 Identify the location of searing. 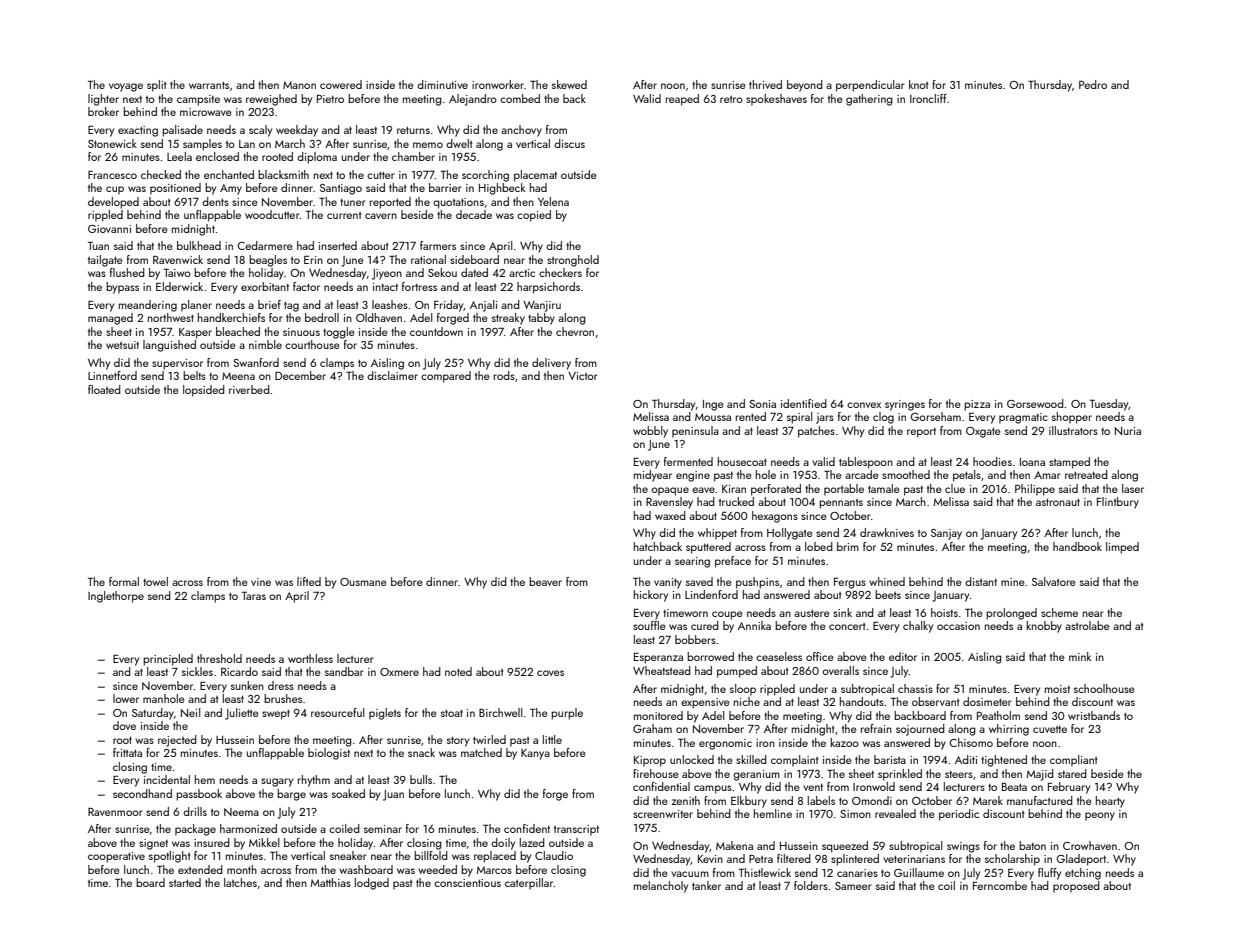
(692, 562).
